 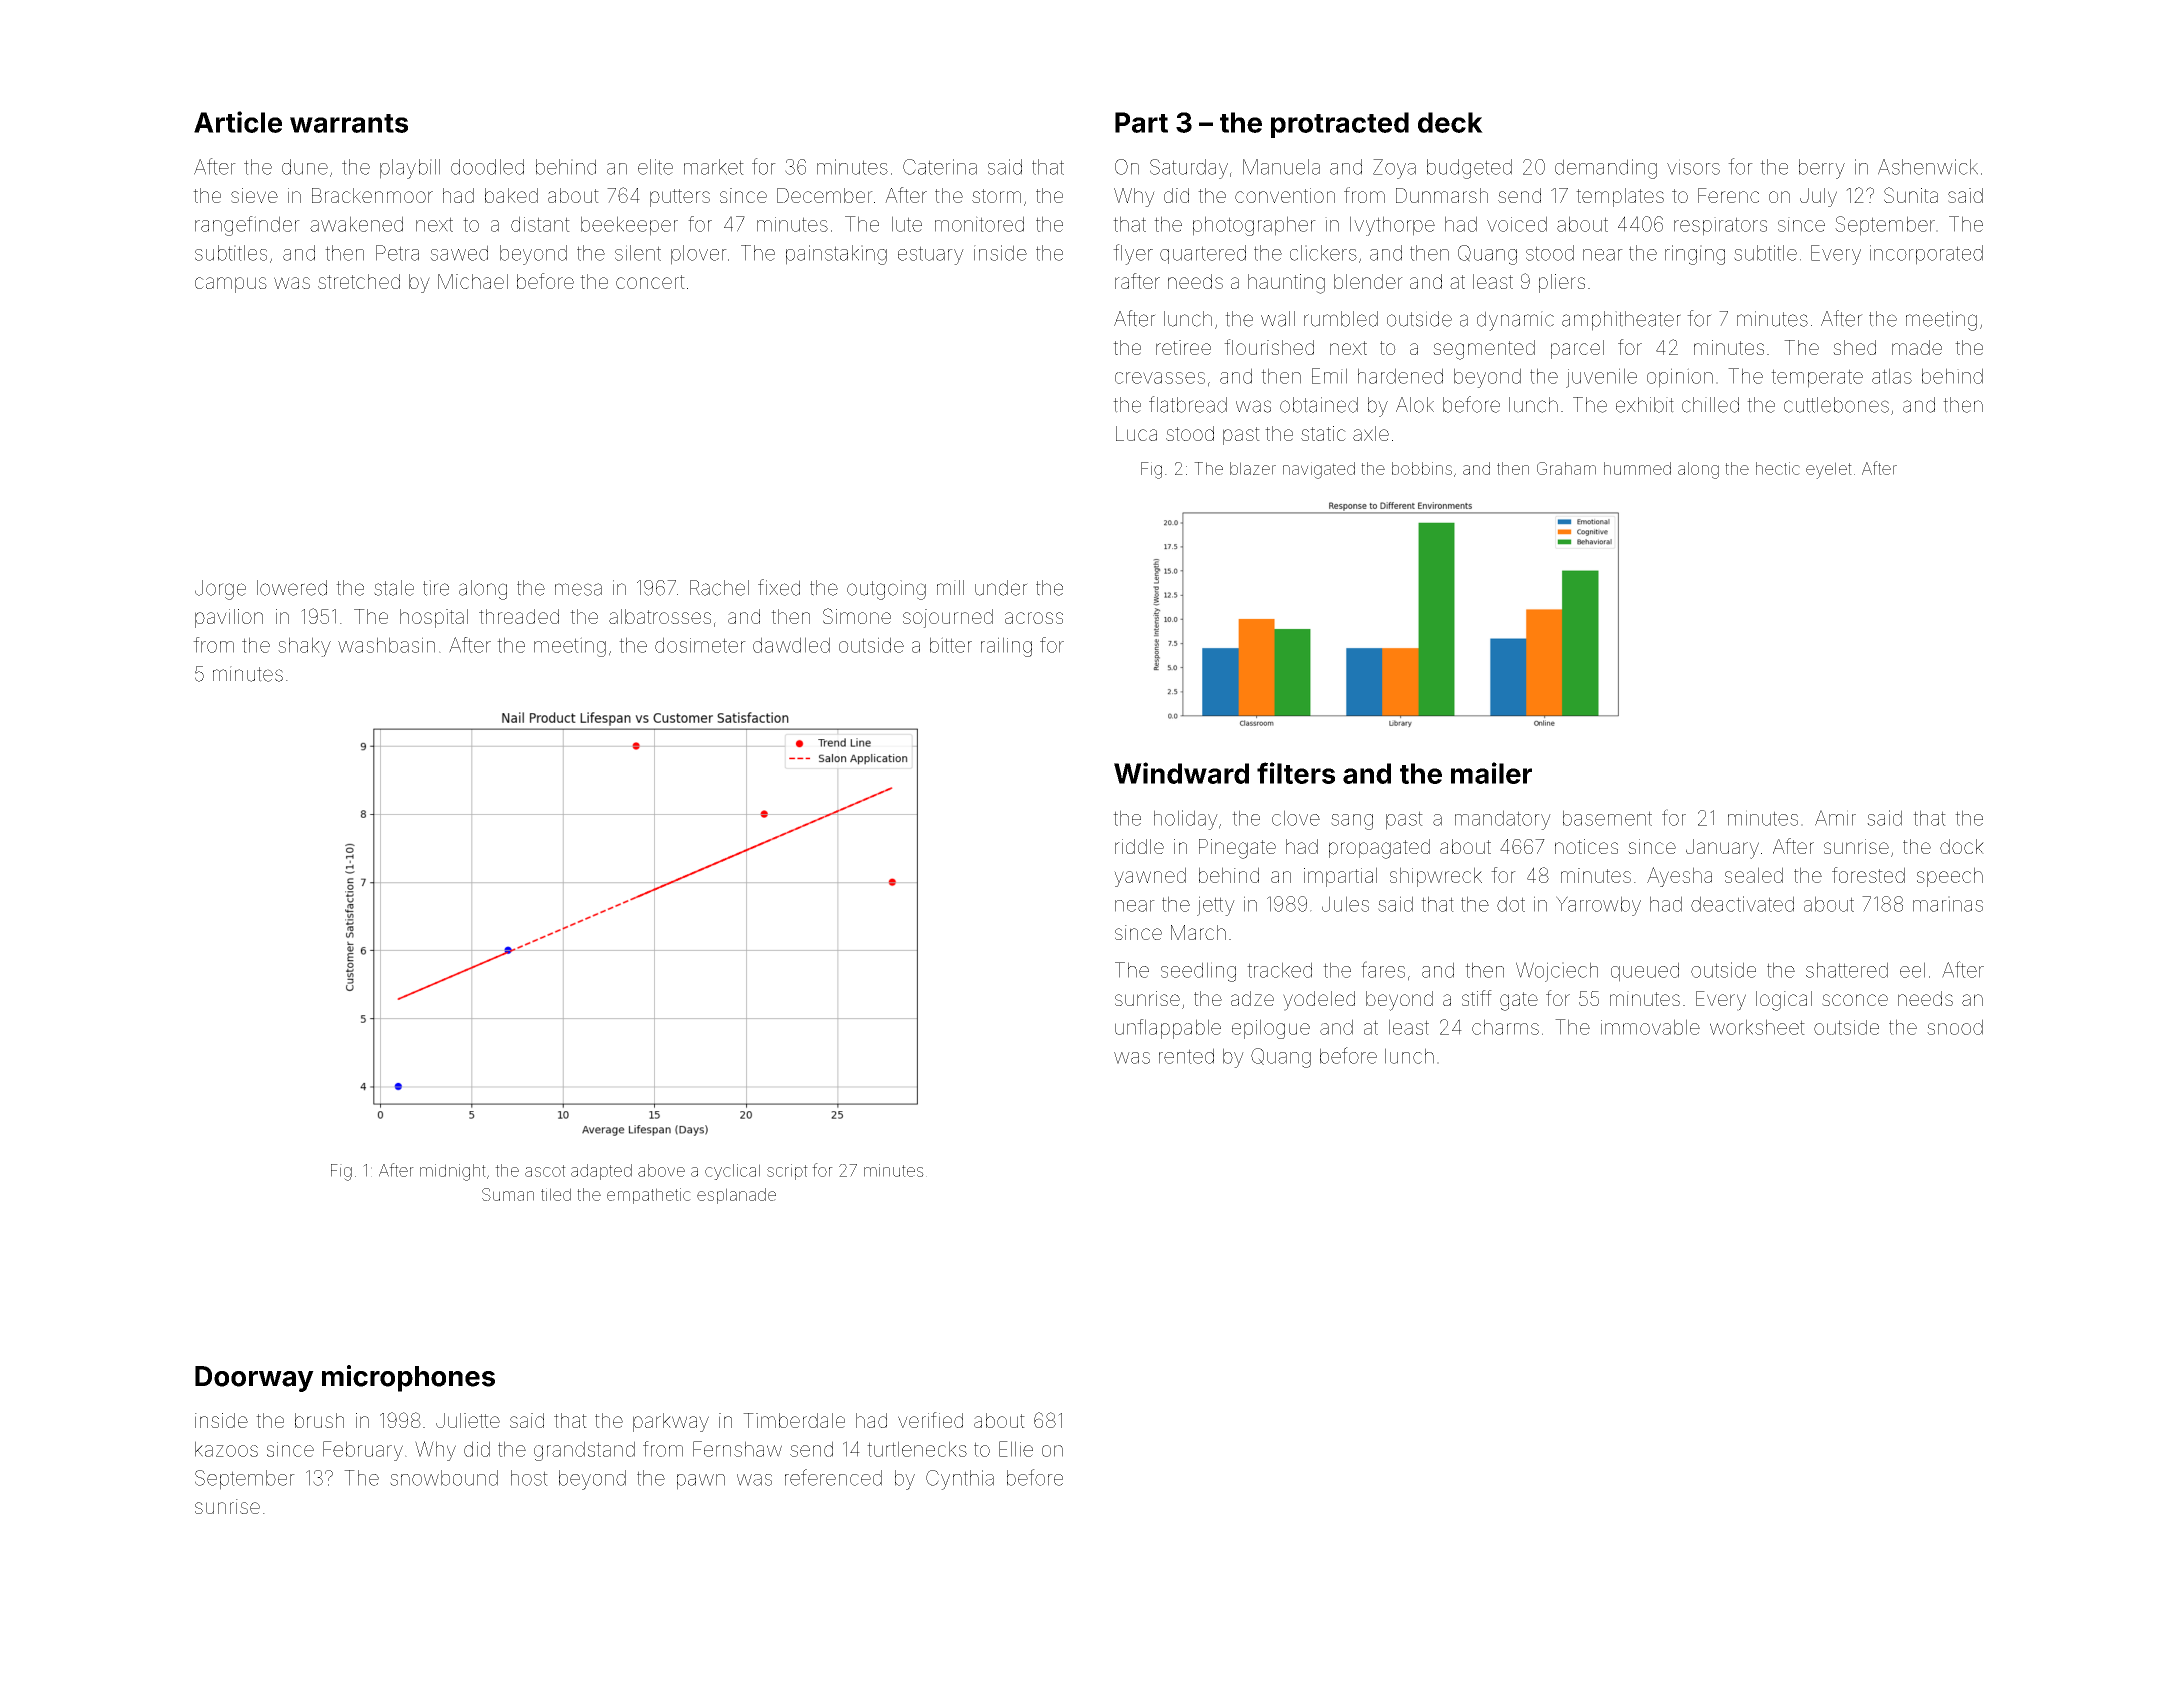 What do you see at coordinates (1450, 122) in the screenshot?
I see `deck` at bounding box center [1450, 122].
